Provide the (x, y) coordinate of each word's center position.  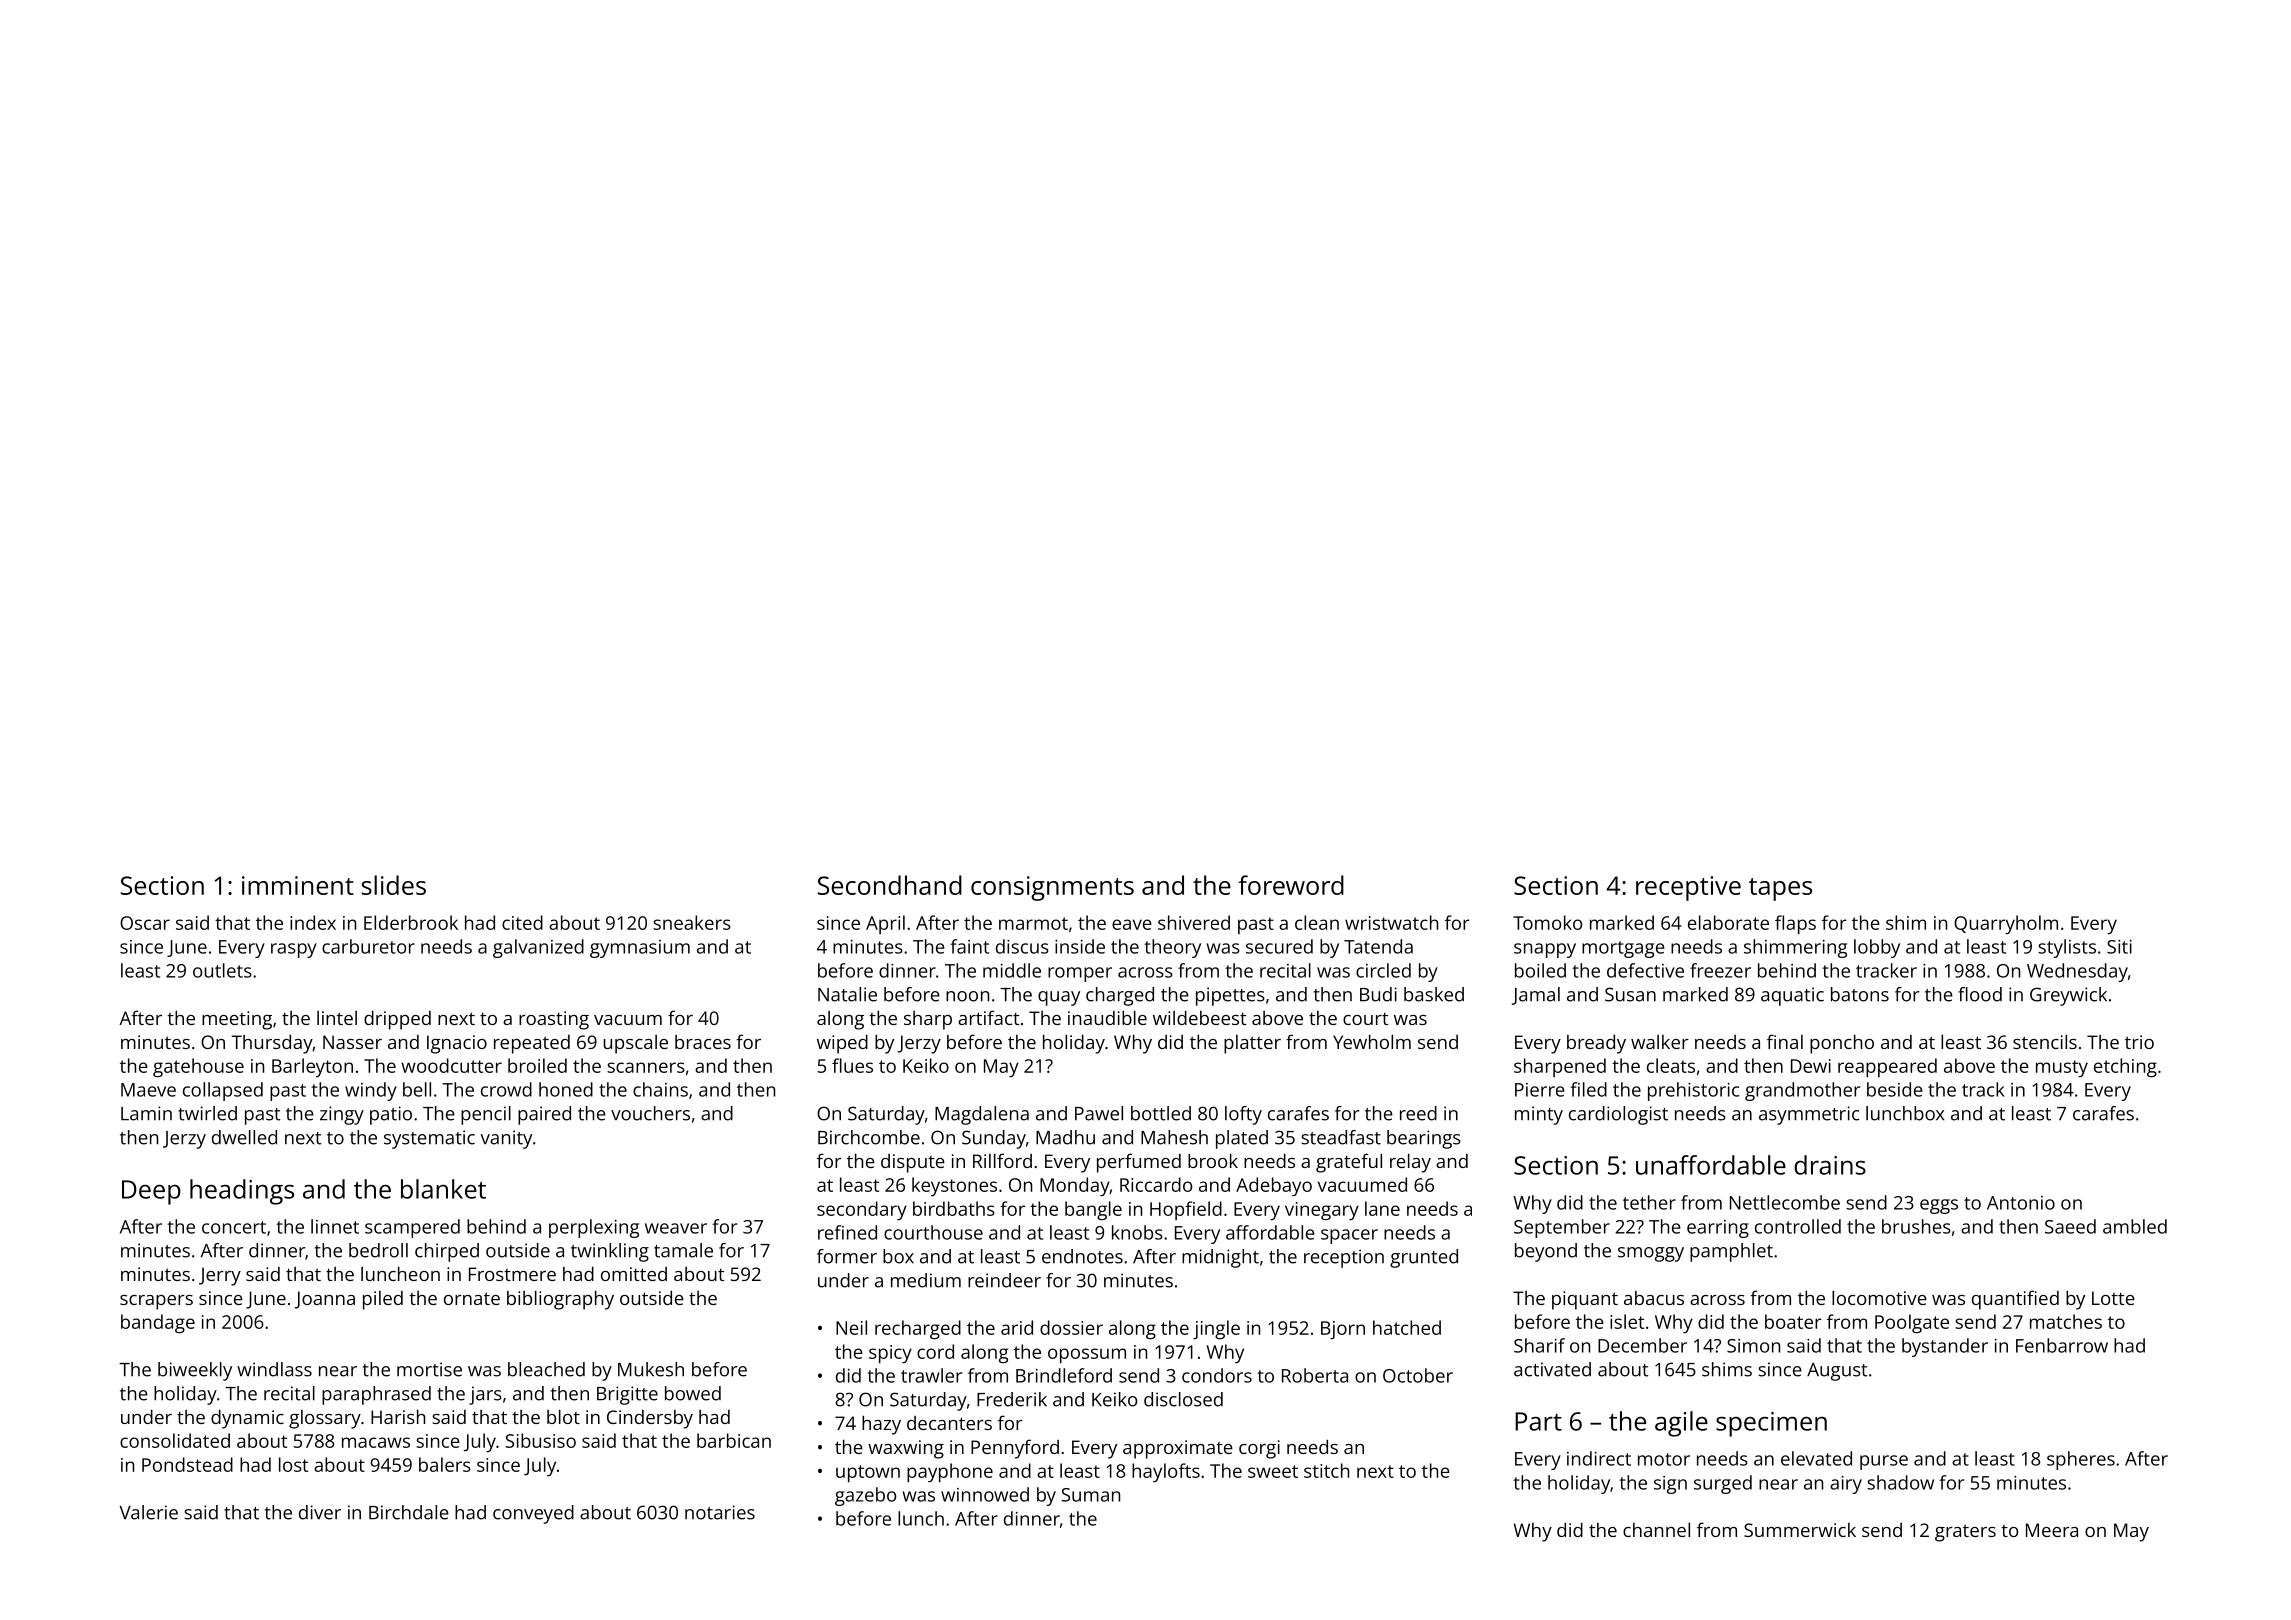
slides (394, 885)
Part (1538, 1421)
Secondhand (890, 885)
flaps (1795, 924)
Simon (1753, 1346)
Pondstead (187, 1464)
